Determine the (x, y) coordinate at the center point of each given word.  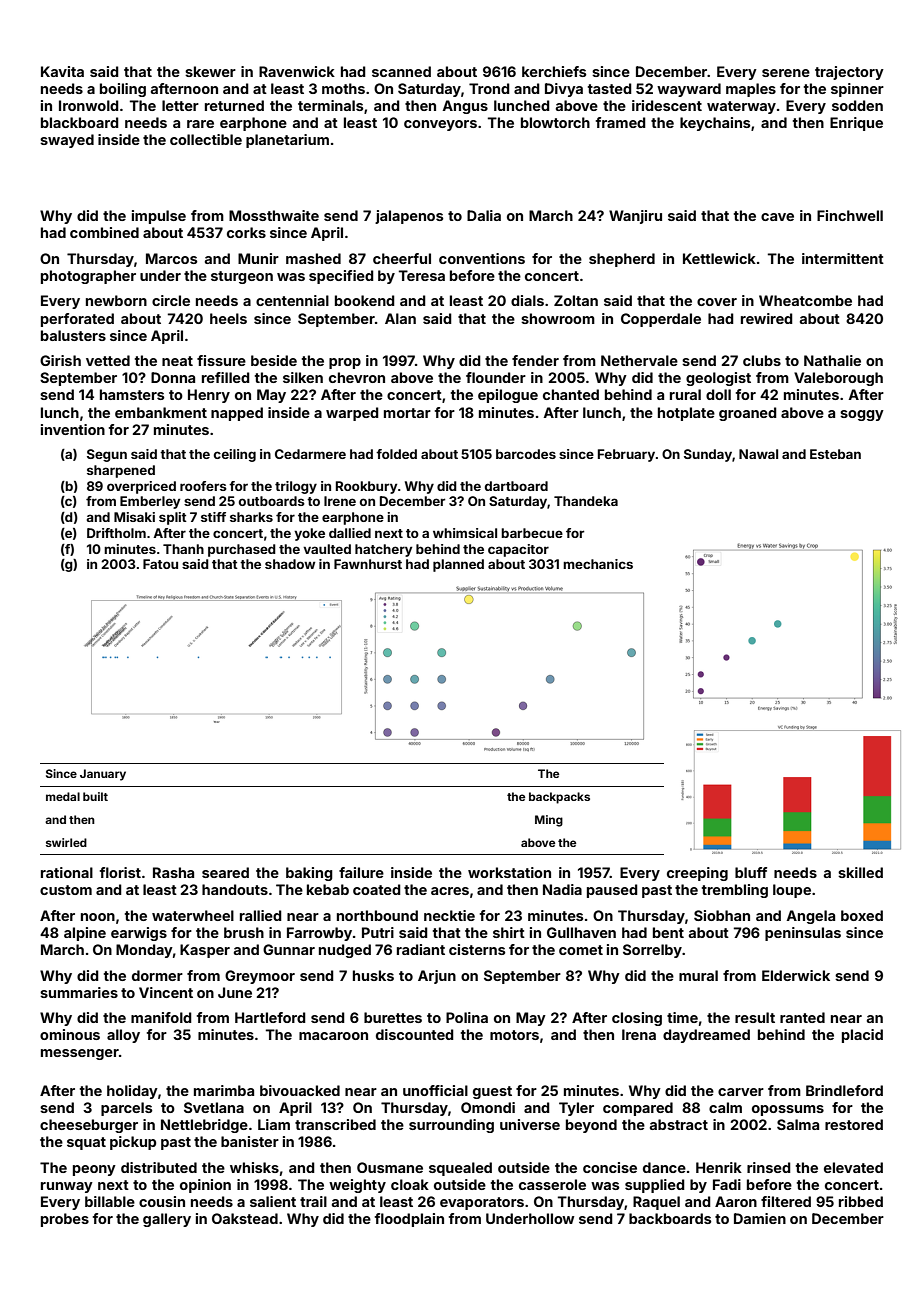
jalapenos (409, 217)
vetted (108, 360)
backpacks (559, 798)
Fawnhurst (368, 564)
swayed (67, 141)
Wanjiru (635, 217)
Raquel (656, 1203)
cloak (410, 1184)
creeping (697, 874)
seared (225, 872)
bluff (751, 872)
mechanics (598, 564)
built (95, 796)
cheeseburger (89, 1126)
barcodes (526, 454)
